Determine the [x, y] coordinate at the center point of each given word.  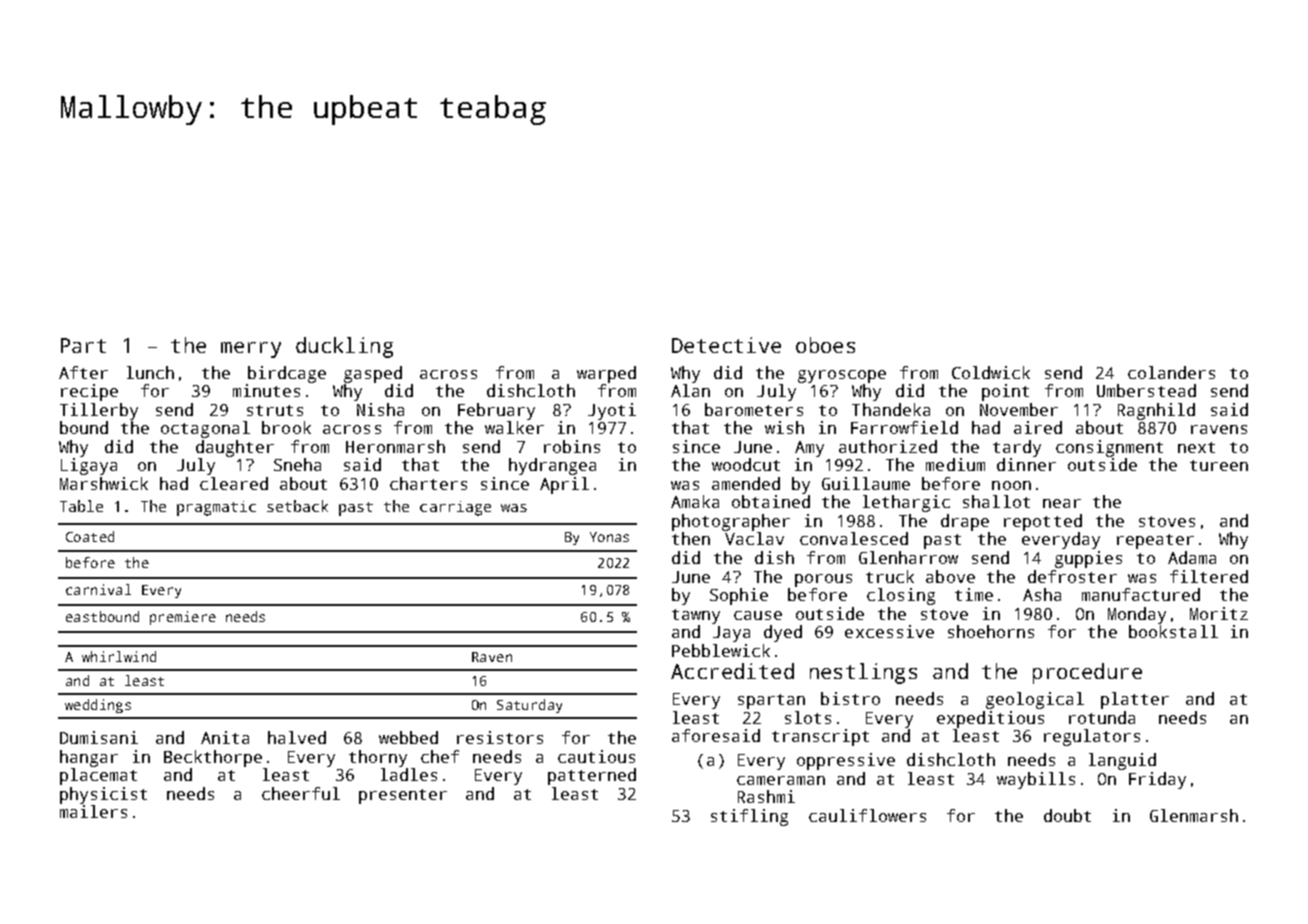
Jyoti [612, 411]
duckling [344, 347]
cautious [596, 756]
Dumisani [99, 737]
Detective [726, 345]
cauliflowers [867, 815]
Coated [90, 536]
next [1196, 447]
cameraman [781, 780]
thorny [378, 758]
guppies [1088, 559]
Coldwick [991, 372]
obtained [771, 501]
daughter [235, 448]
